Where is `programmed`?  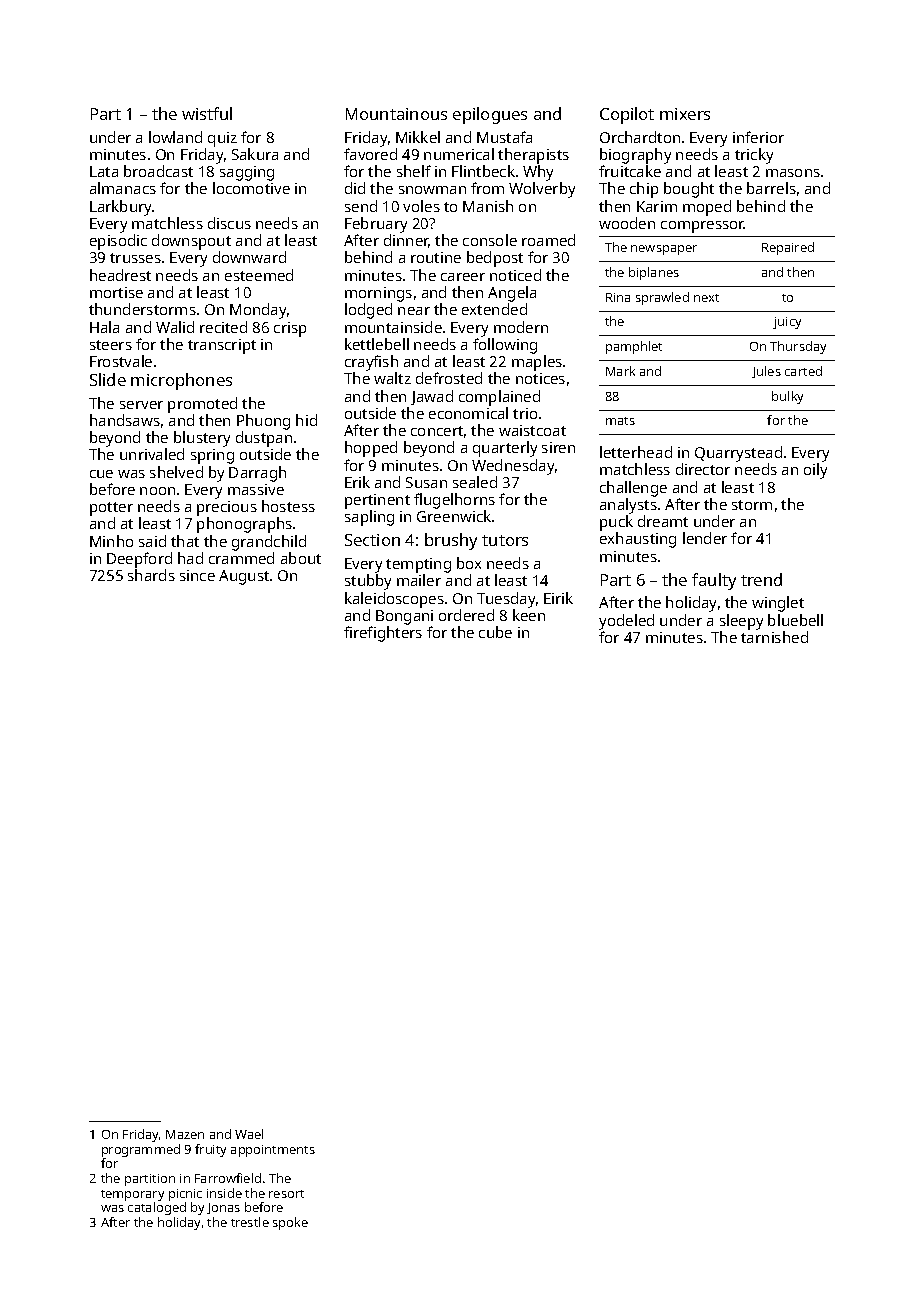
programmed is located at coordinates (141, 1150).
